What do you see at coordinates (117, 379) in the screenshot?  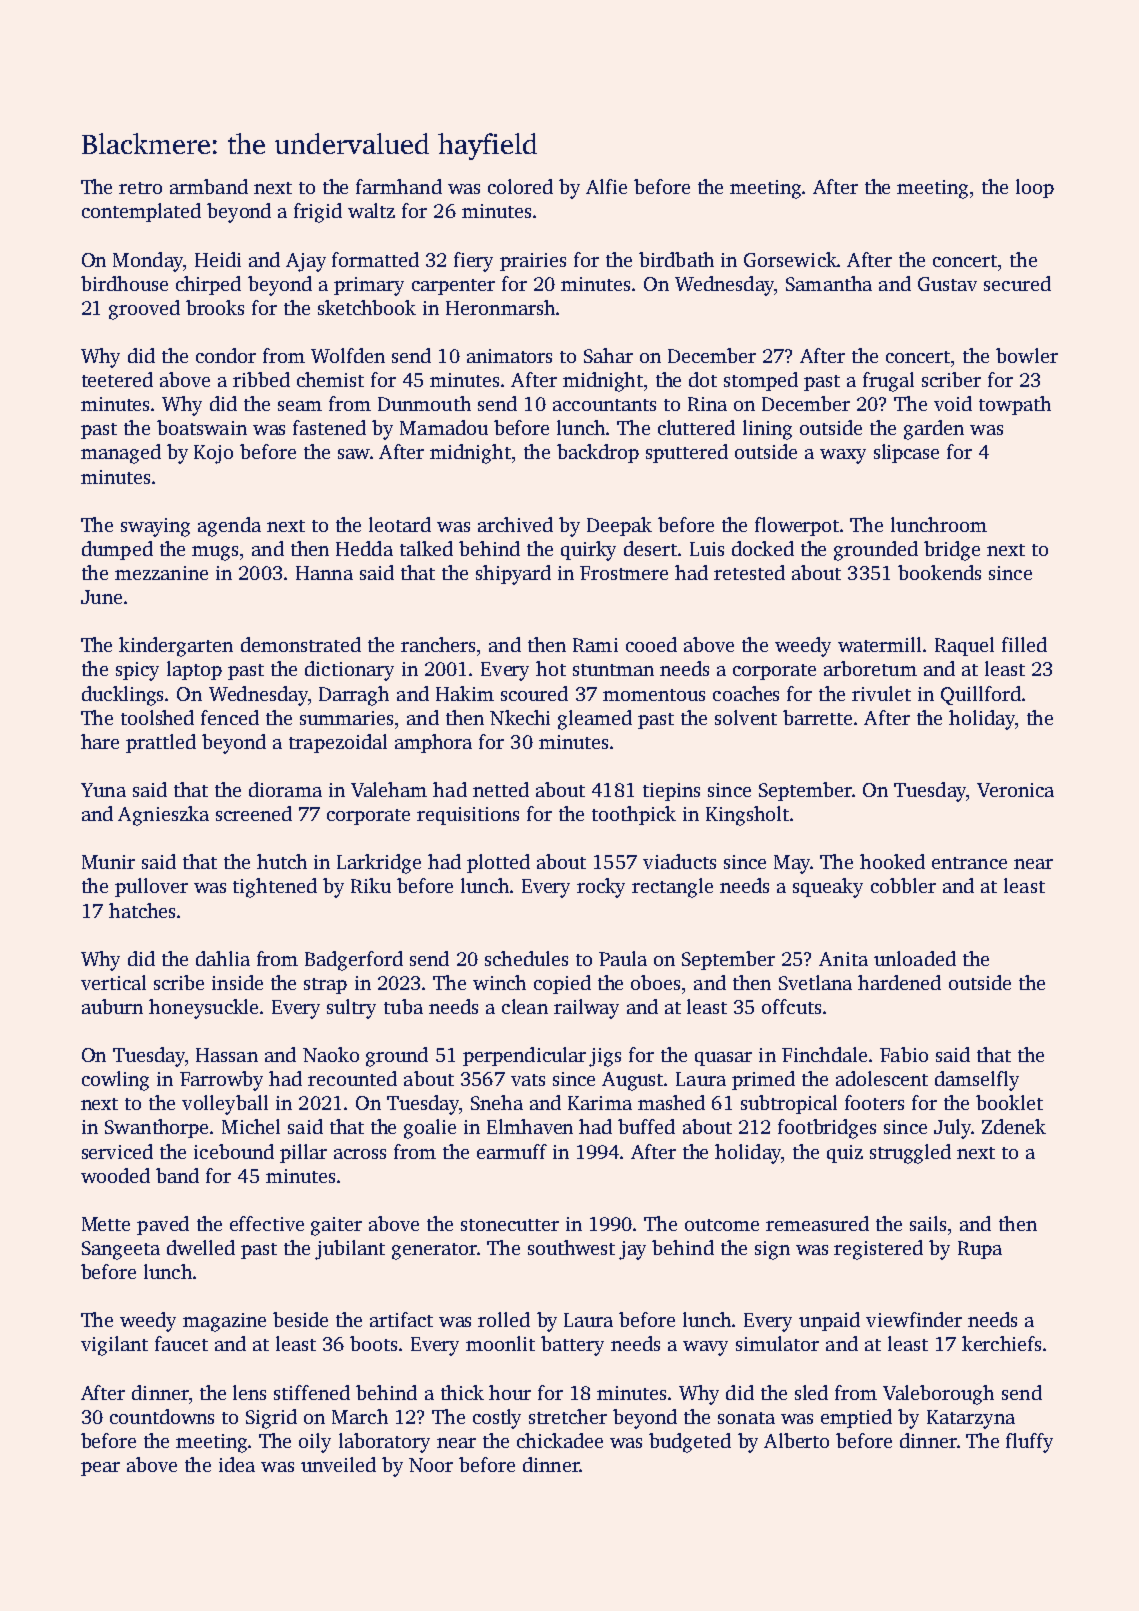 I see `teetered` at bounding box center [117, 379].
